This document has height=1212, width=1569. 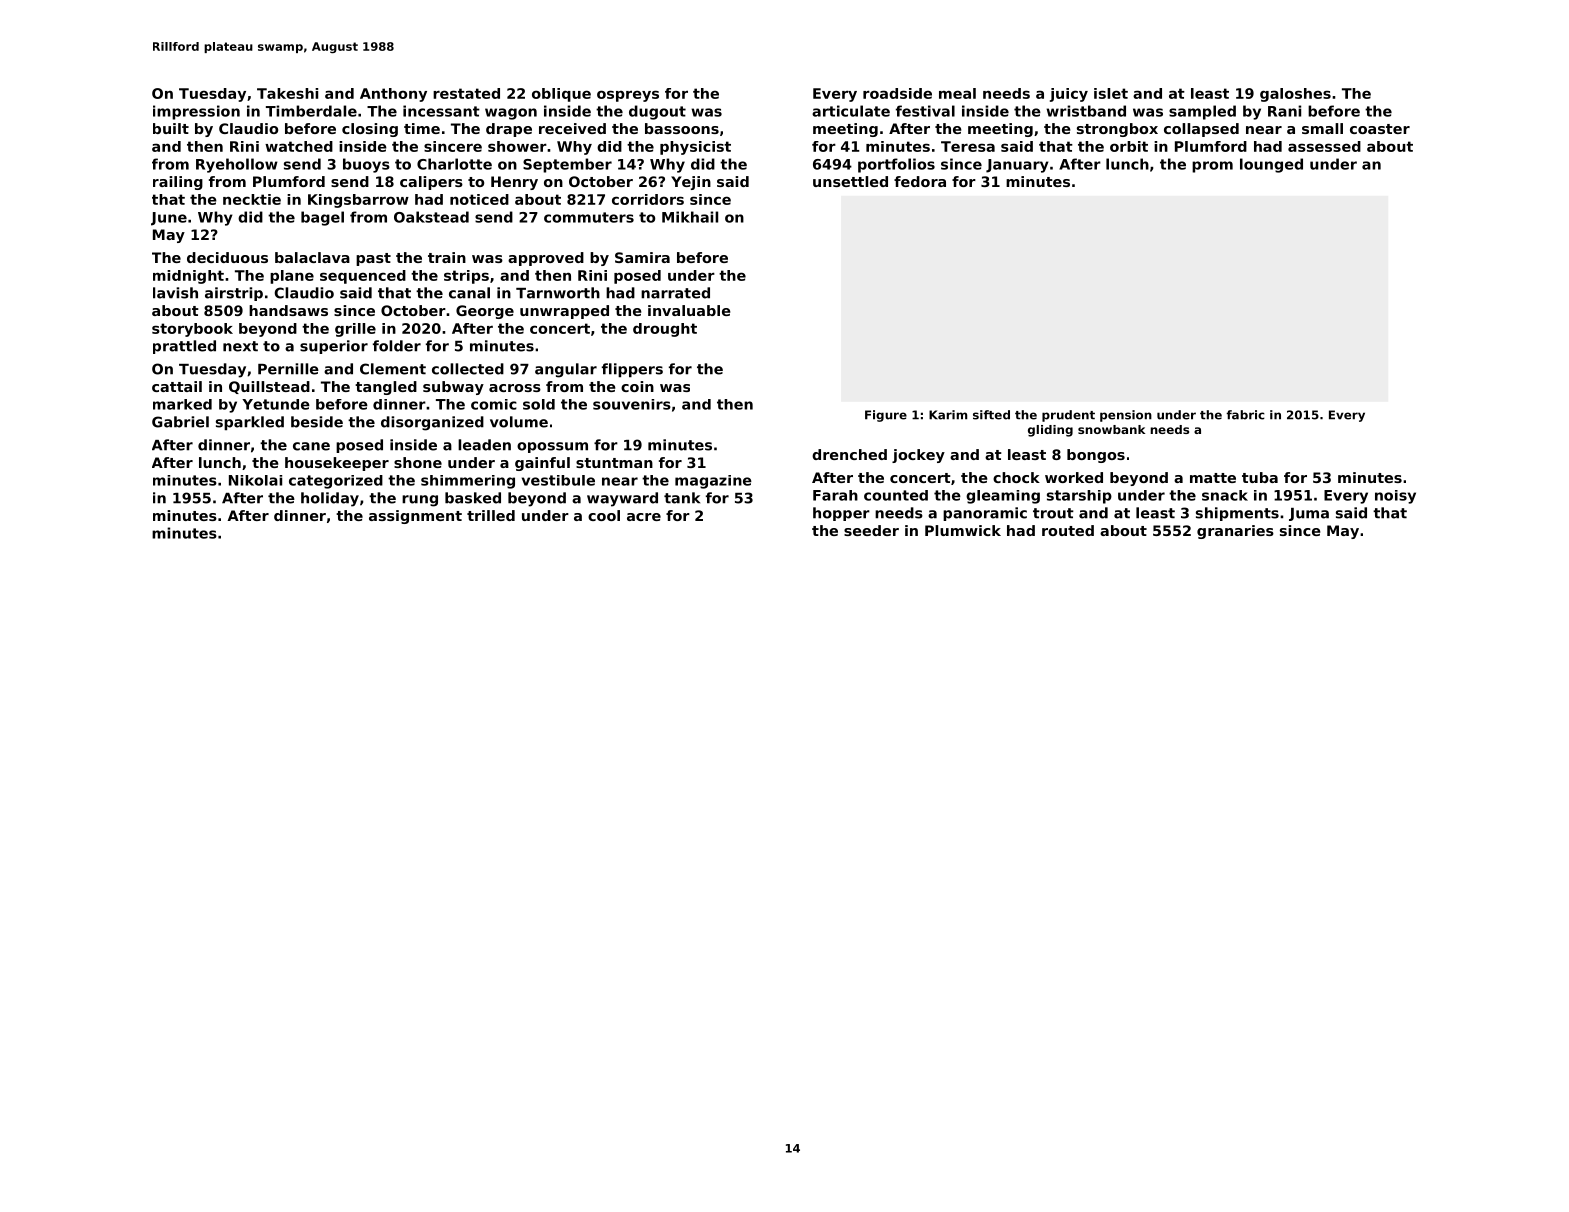 I want to click on June, so click(x=169, y=219).
